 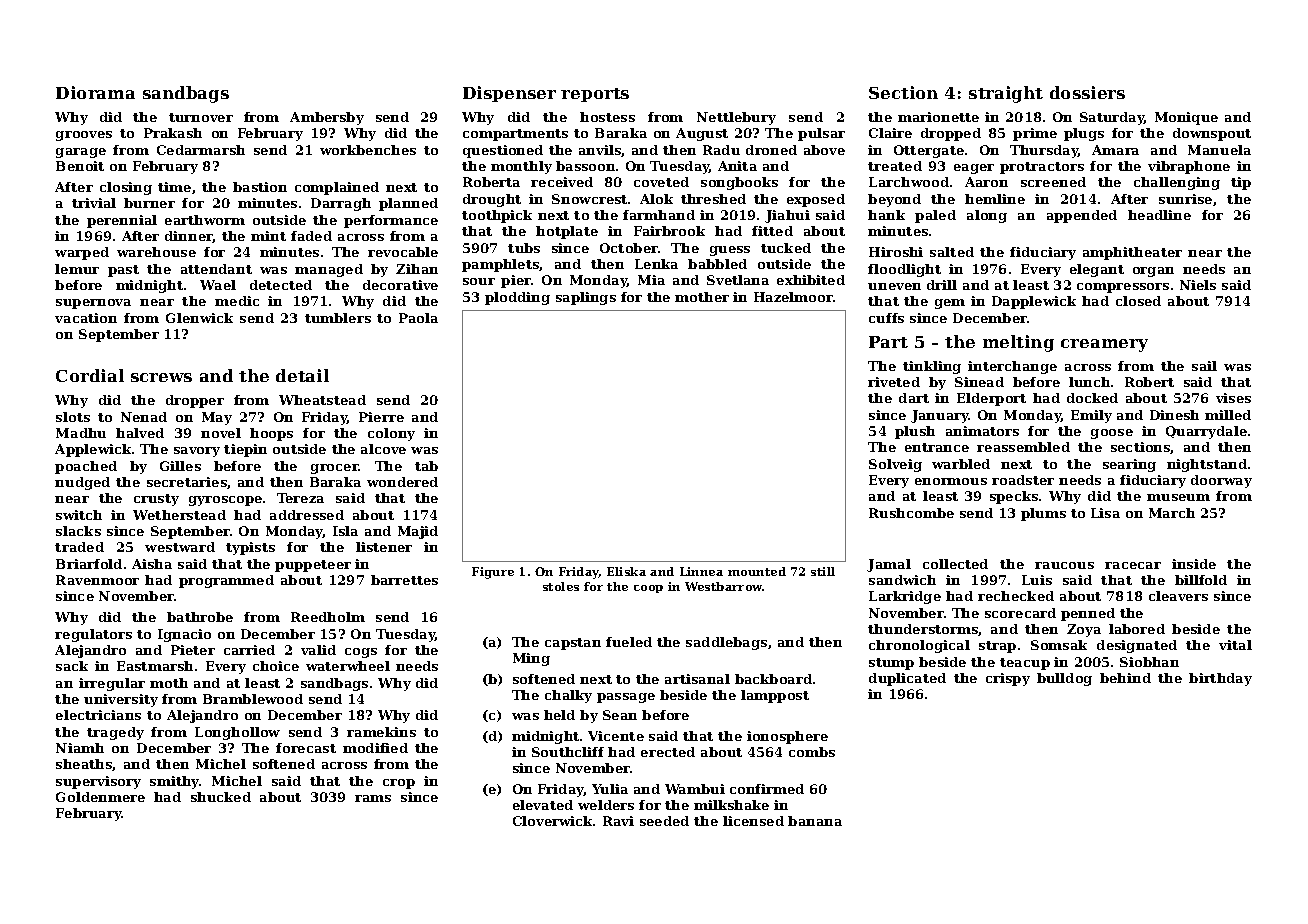 What do you see at coordinates (815, 821) in the screenshot?
I see `banana` at bounding box center [815, 821].
